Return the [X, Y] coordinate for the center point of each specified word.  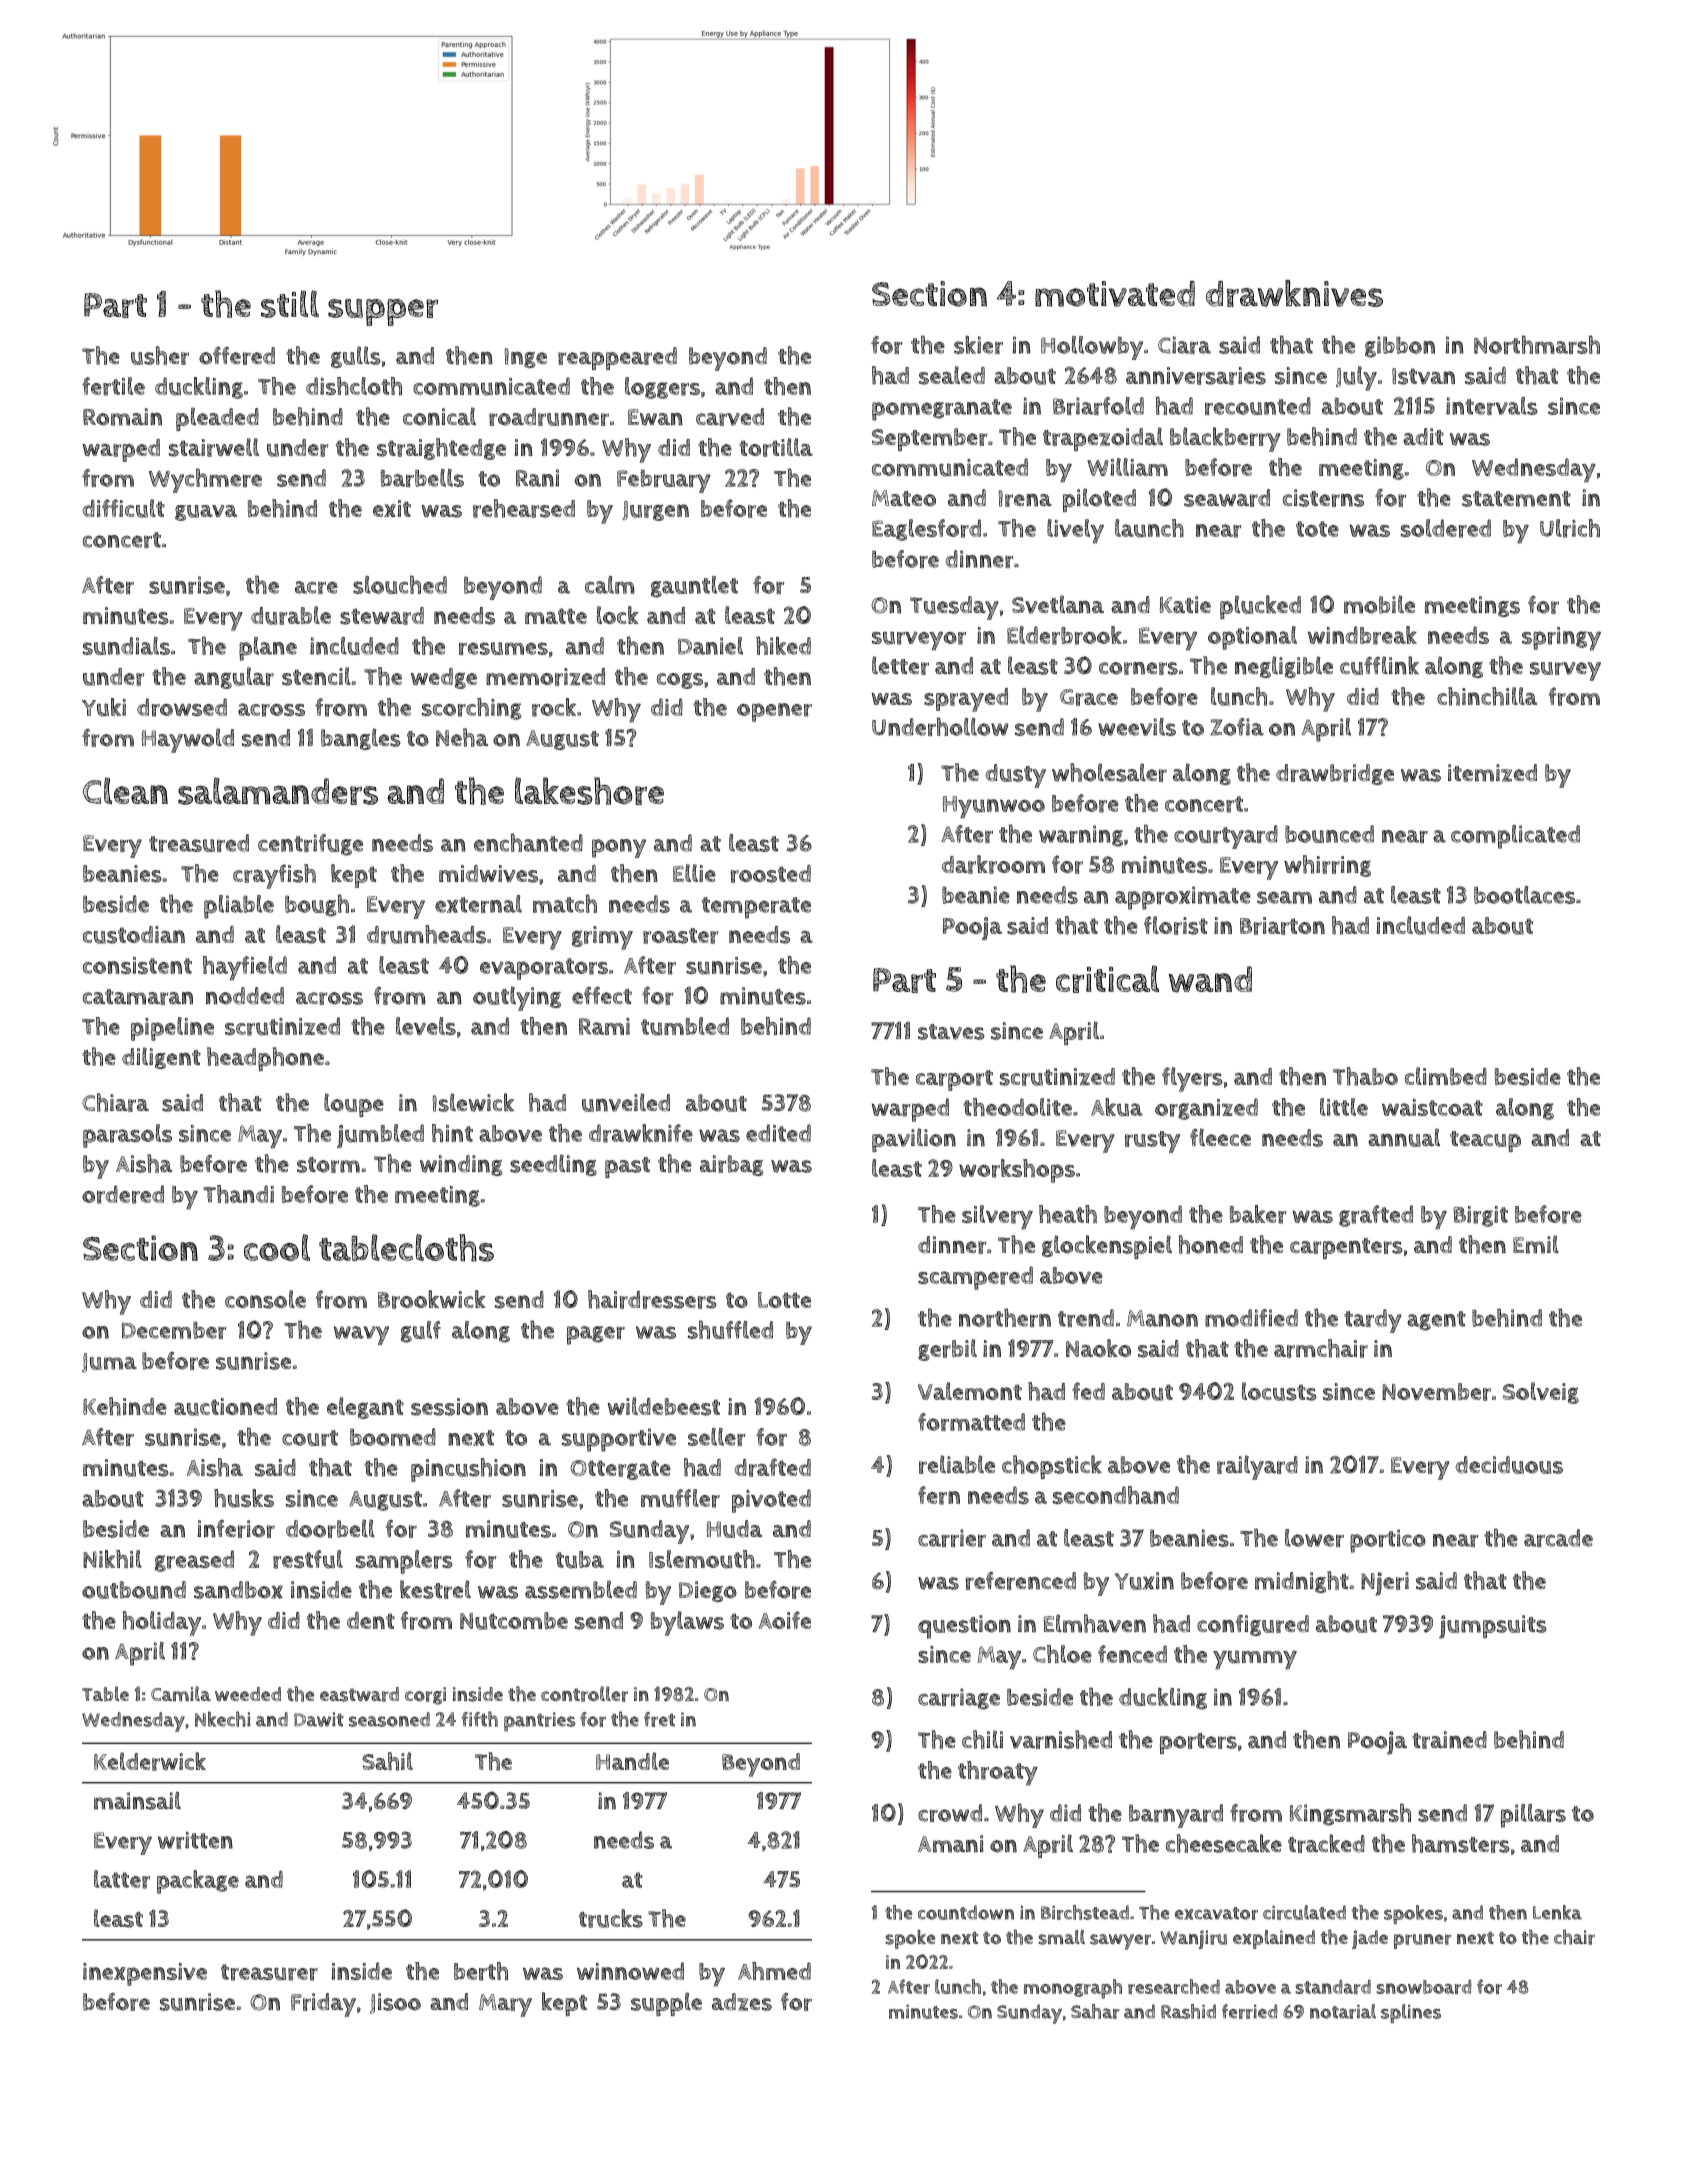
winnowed [630, 1971]
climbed [1446, 1076]
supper [383, 312]
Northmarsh [1537, 344]
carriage [959, 1699]
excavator [1216, 1913]
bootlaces [1524, 895]
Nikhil [112, 1559]
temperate [756, 908]
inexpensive [145, 1974]
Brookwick [432, 1299]
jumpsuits [1493, 1627]
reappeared [617, 358]
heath [1068, 1214]
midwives [488, 874]
